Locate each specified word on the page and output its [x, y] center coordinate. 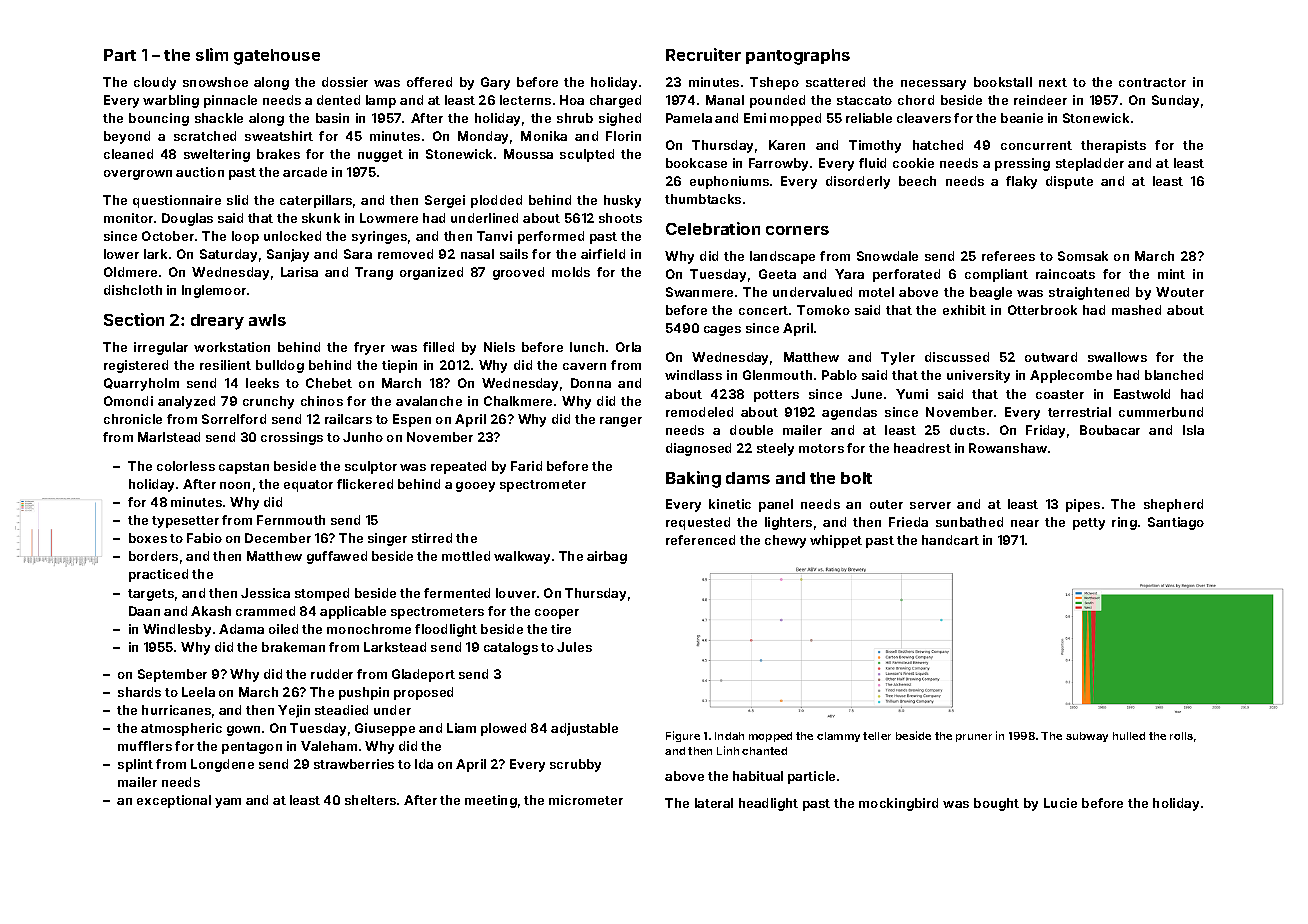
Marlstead [169, 437]
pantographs [798, 57]
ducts [967, 430]
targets [151, 595]
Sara [358, 254]
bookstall [1003, 82]
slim [212, 54]
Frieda [908, 522]
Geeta [777, 274]
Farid [526, 466]
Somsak [1083, 256]
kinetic [730, 504]
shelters [370, 800]
